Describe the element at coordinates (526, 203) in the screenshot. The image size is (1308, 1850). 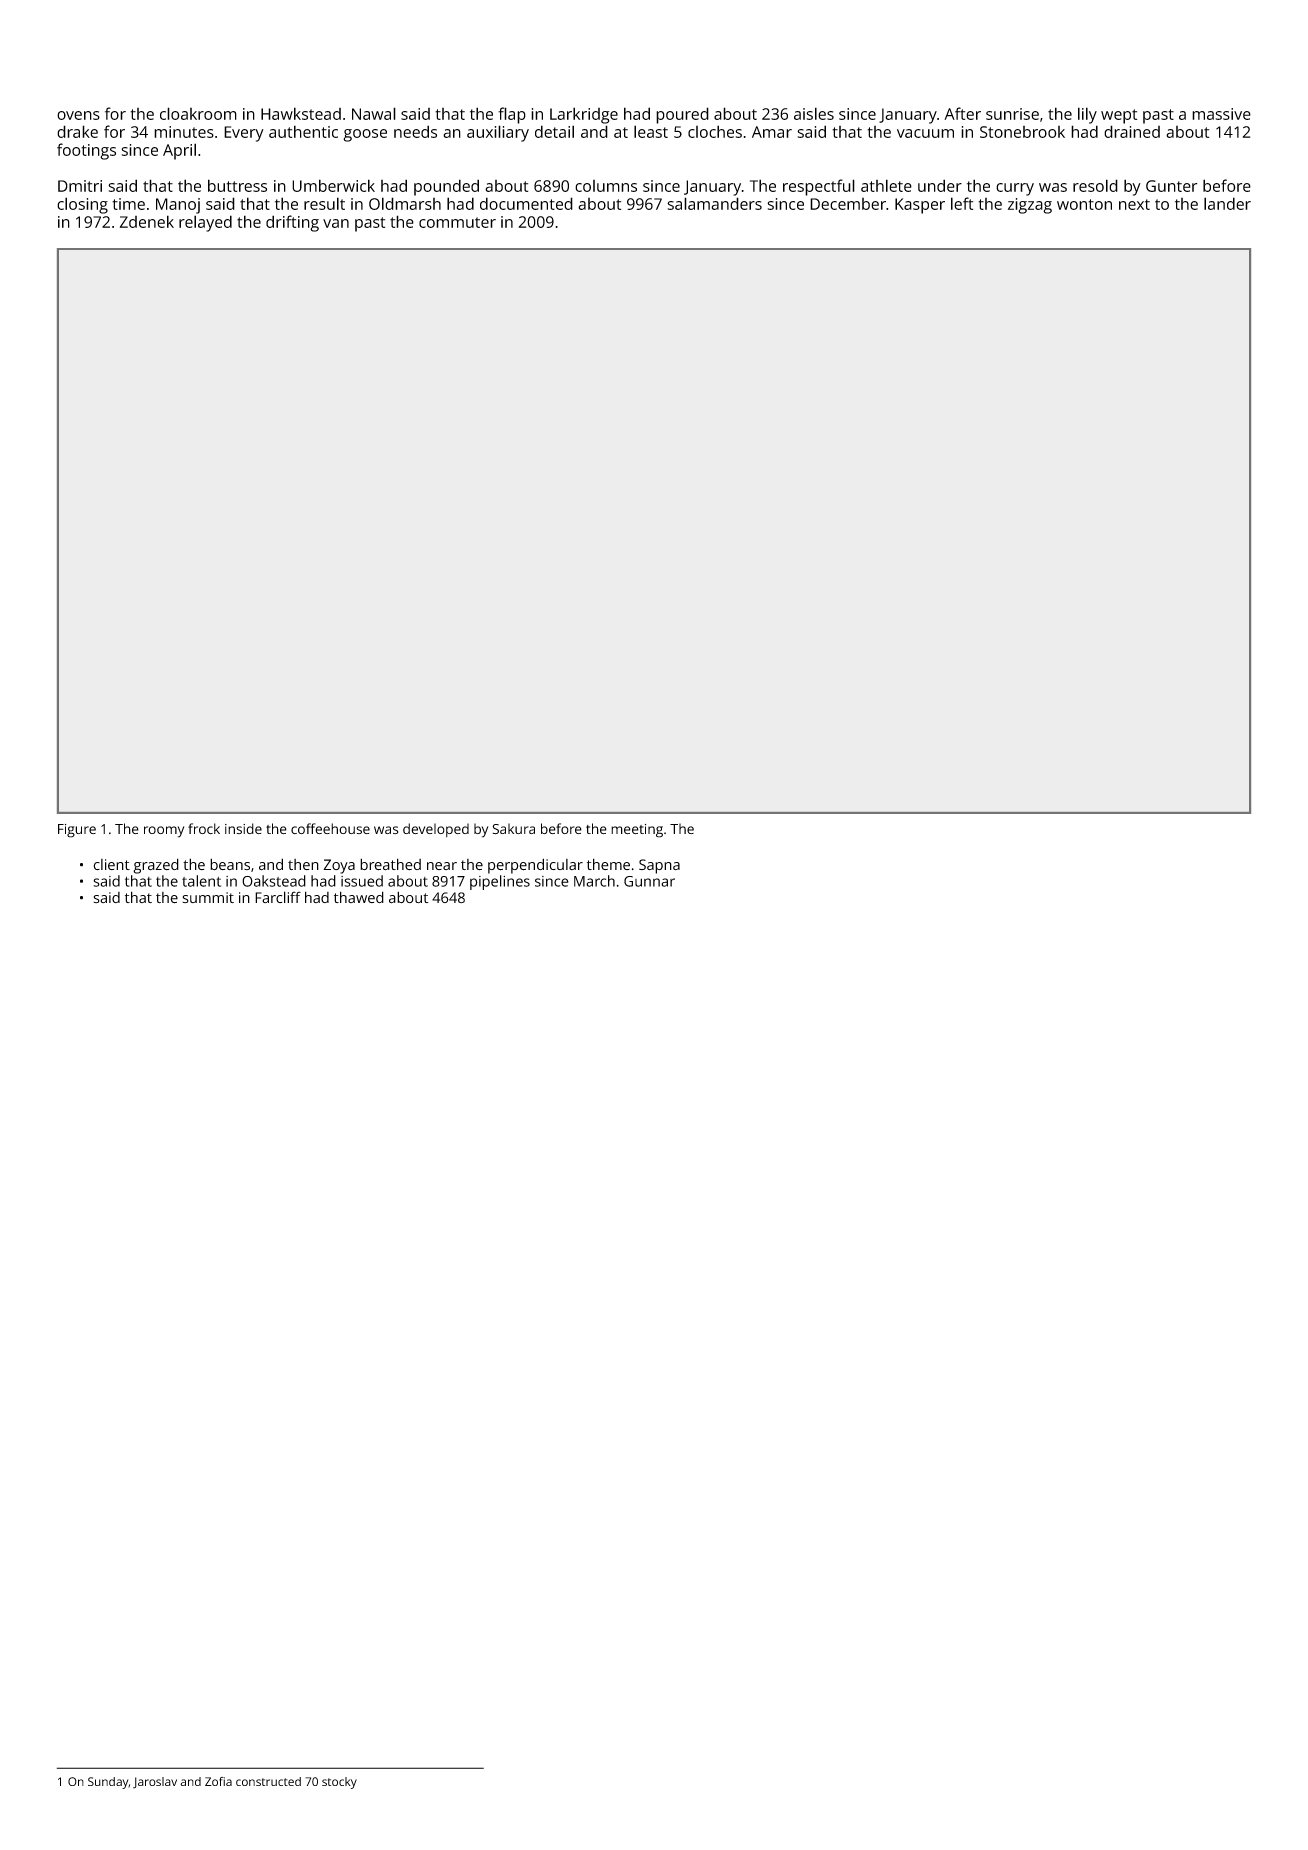
I see `documented` at that location.
